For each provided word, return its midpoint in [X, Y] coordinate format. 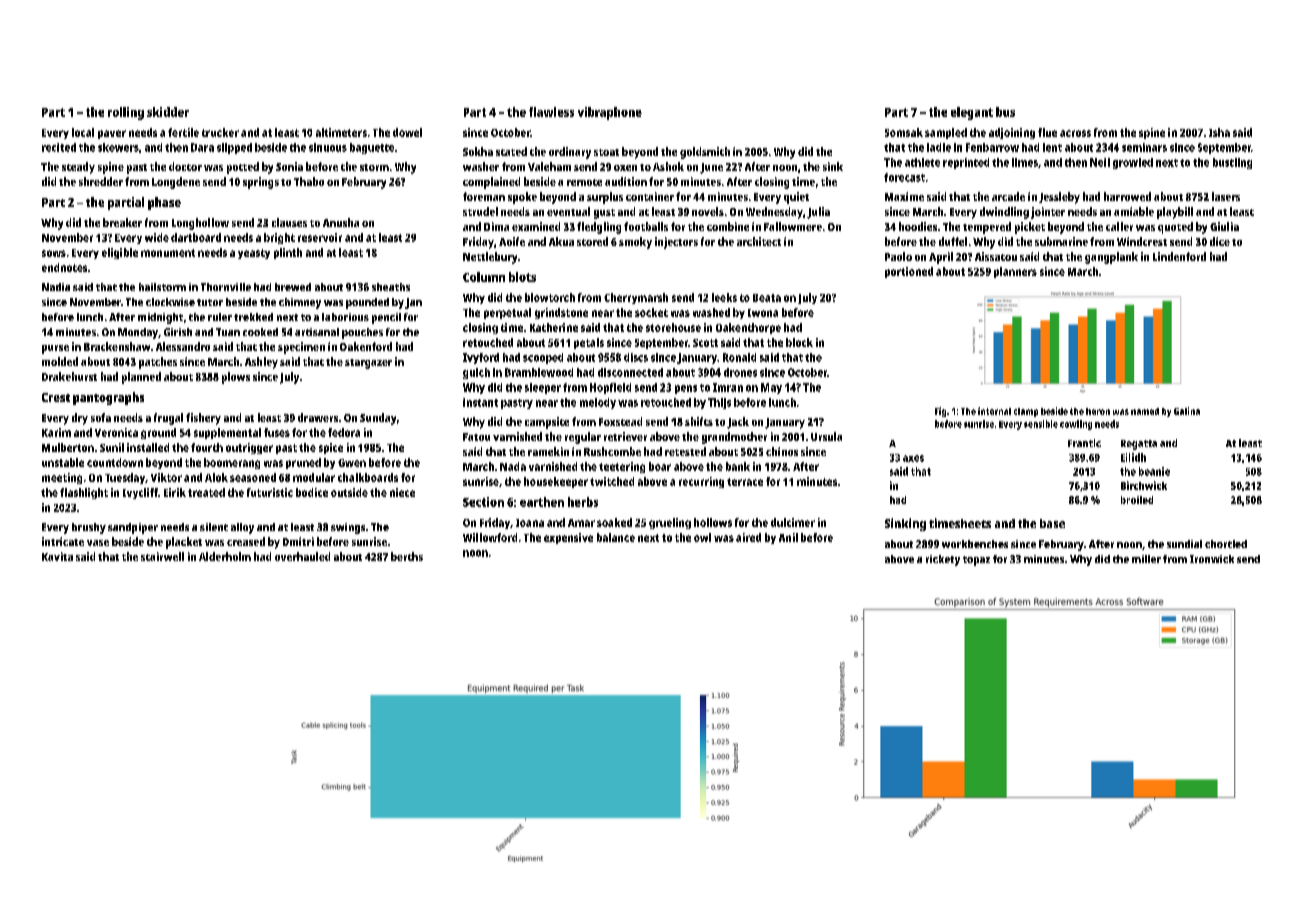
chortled [1226, 544]
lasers [1226, 196]
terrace [745, 482]
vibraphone [610, 113]
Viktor [166, 477]
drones [740, 372]
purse [55, 349]
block [799, 342]
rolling [126, 113]
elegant [972, 113]
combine [728, 226]
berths [407, 556]
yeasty [254, 254]
